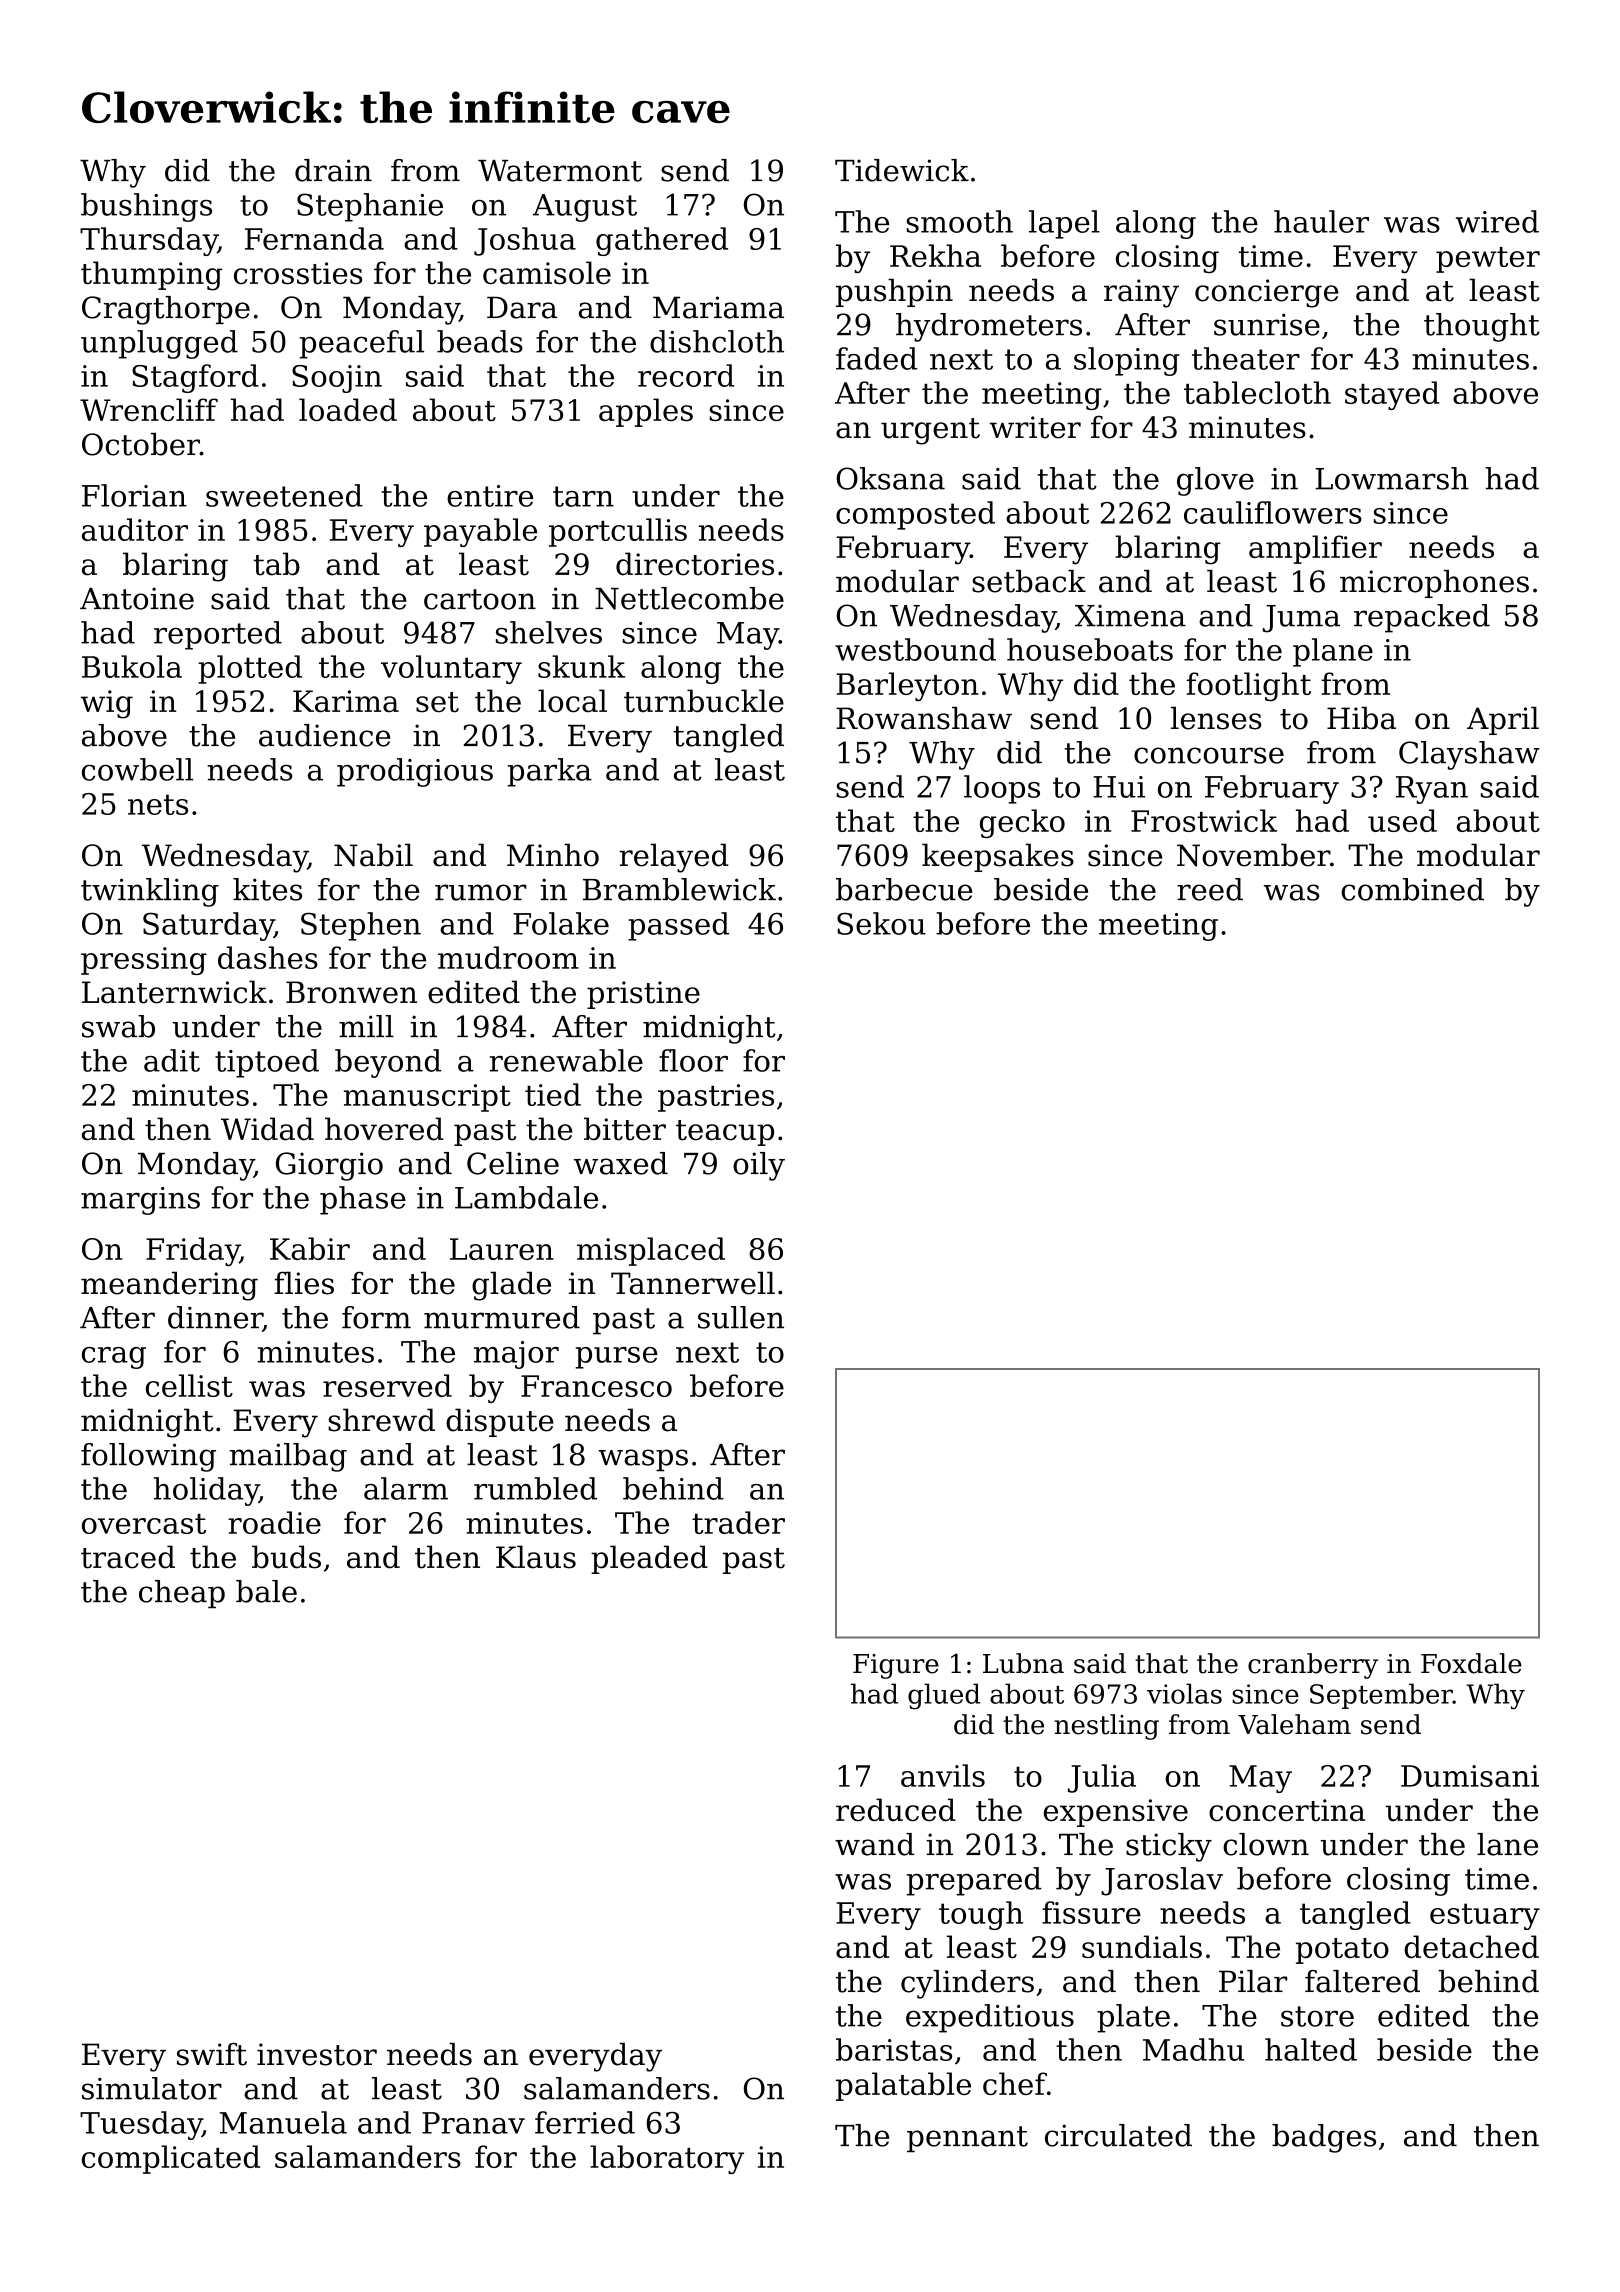 The image size is (1620, 2292). I want to click on glove, so click(1215, 481).
